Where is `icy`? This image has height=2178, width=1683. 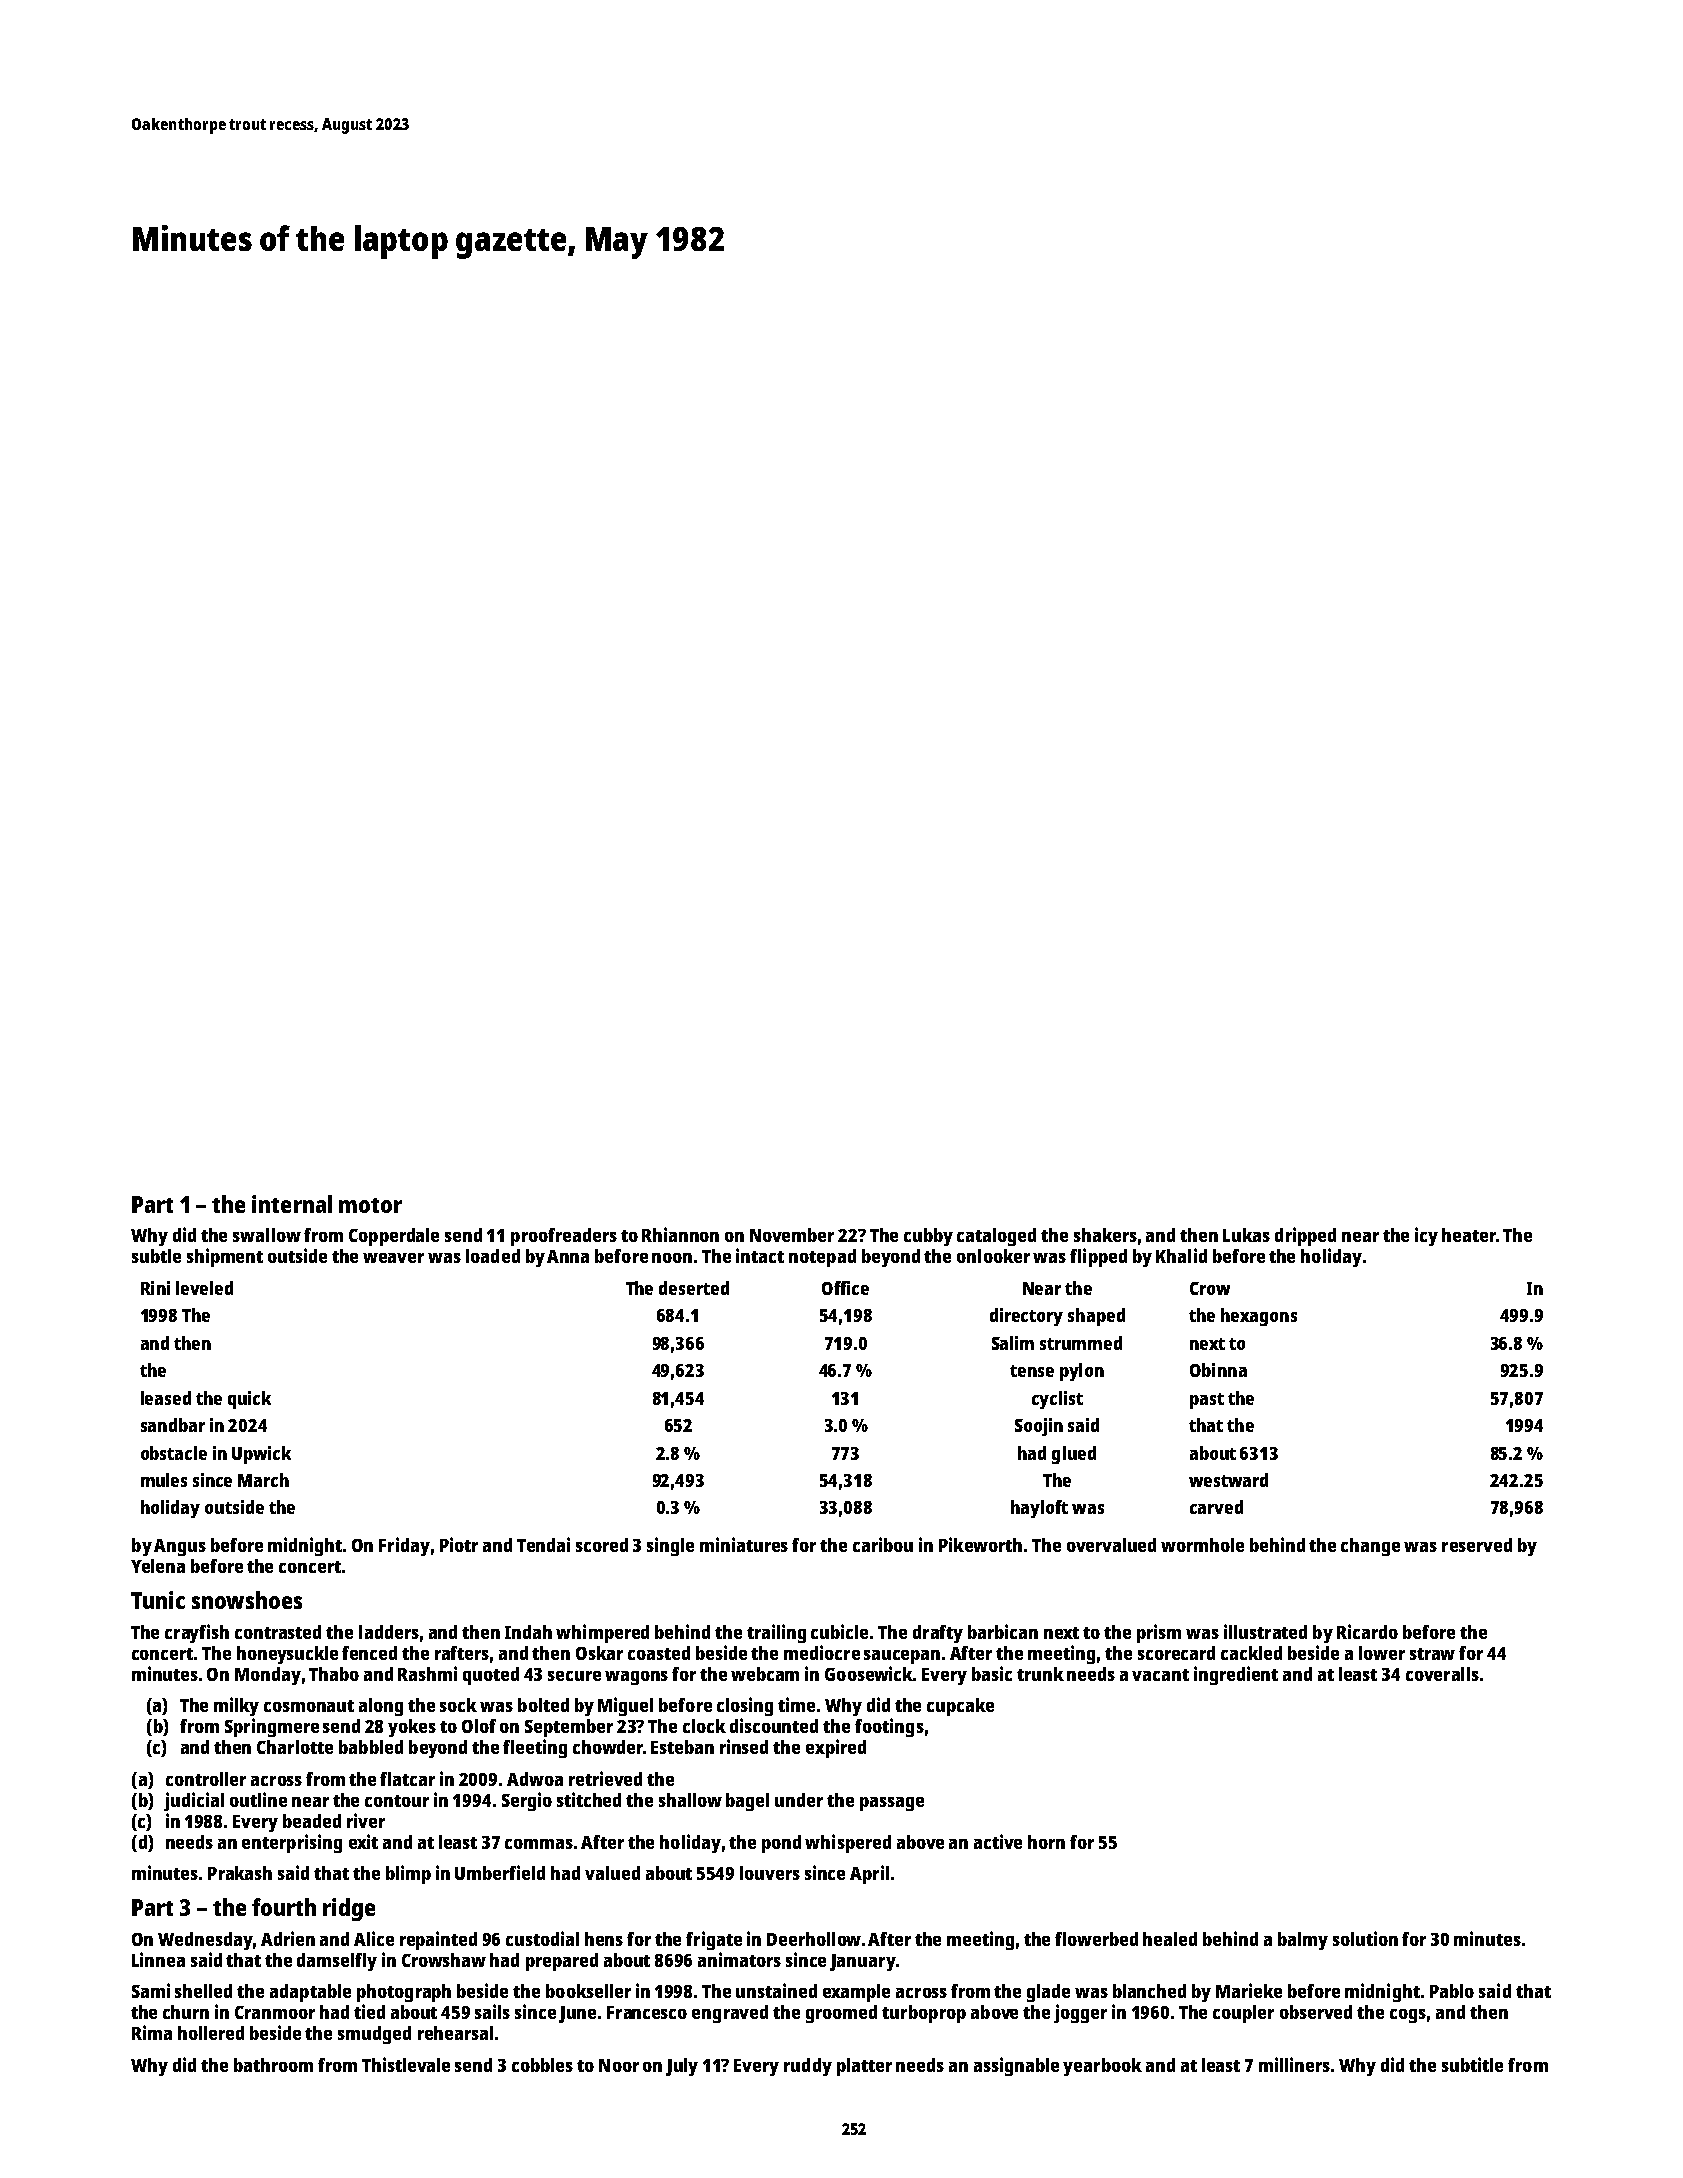
icy is located at coordinates (1426, 1236).
